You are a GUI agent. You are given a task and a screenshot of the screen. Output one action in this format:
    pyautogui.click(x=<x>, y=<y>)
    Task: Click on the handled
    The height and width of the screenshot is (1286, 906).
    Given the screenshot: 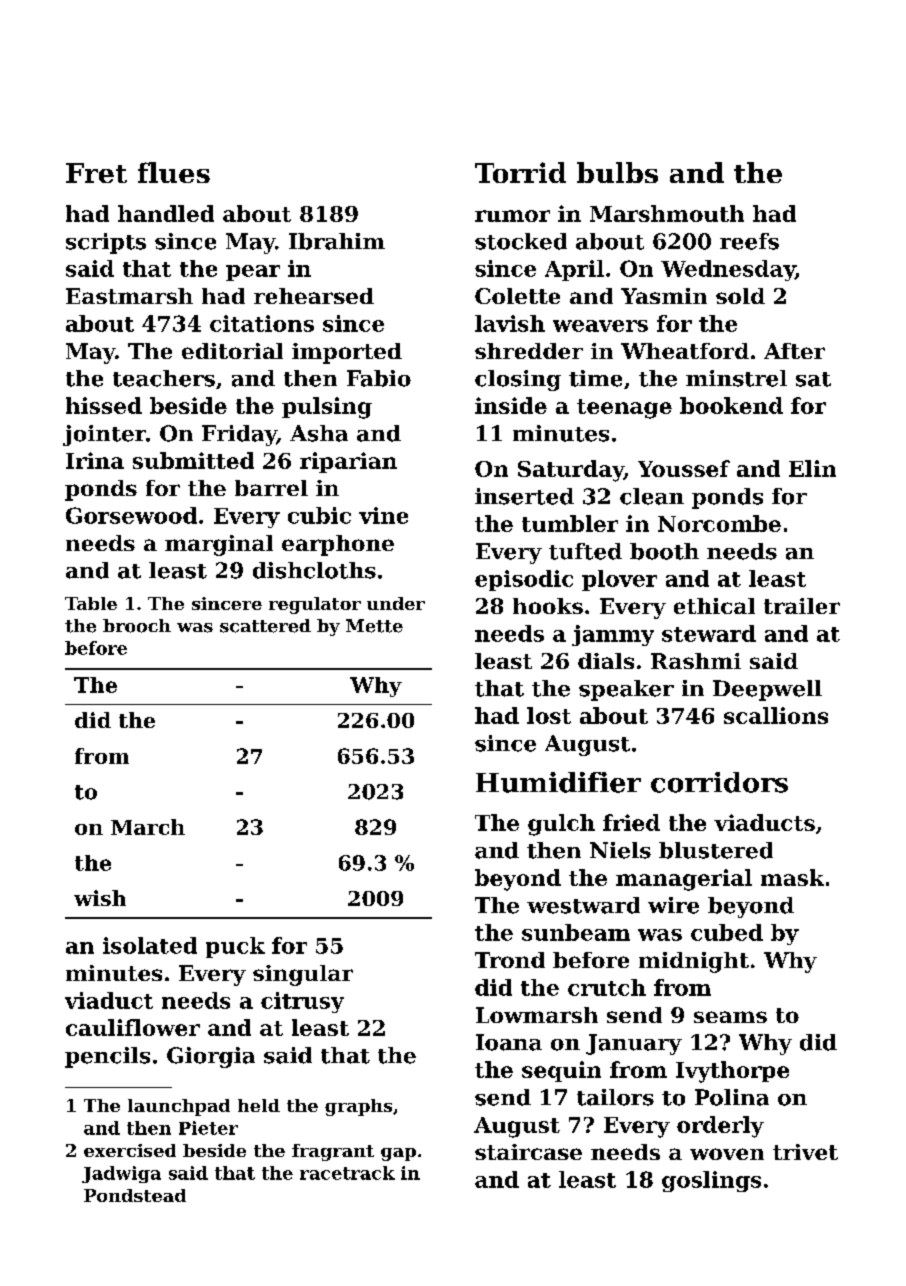 What is the action you would take?
    pyautogui.click(x=166, y=213)
